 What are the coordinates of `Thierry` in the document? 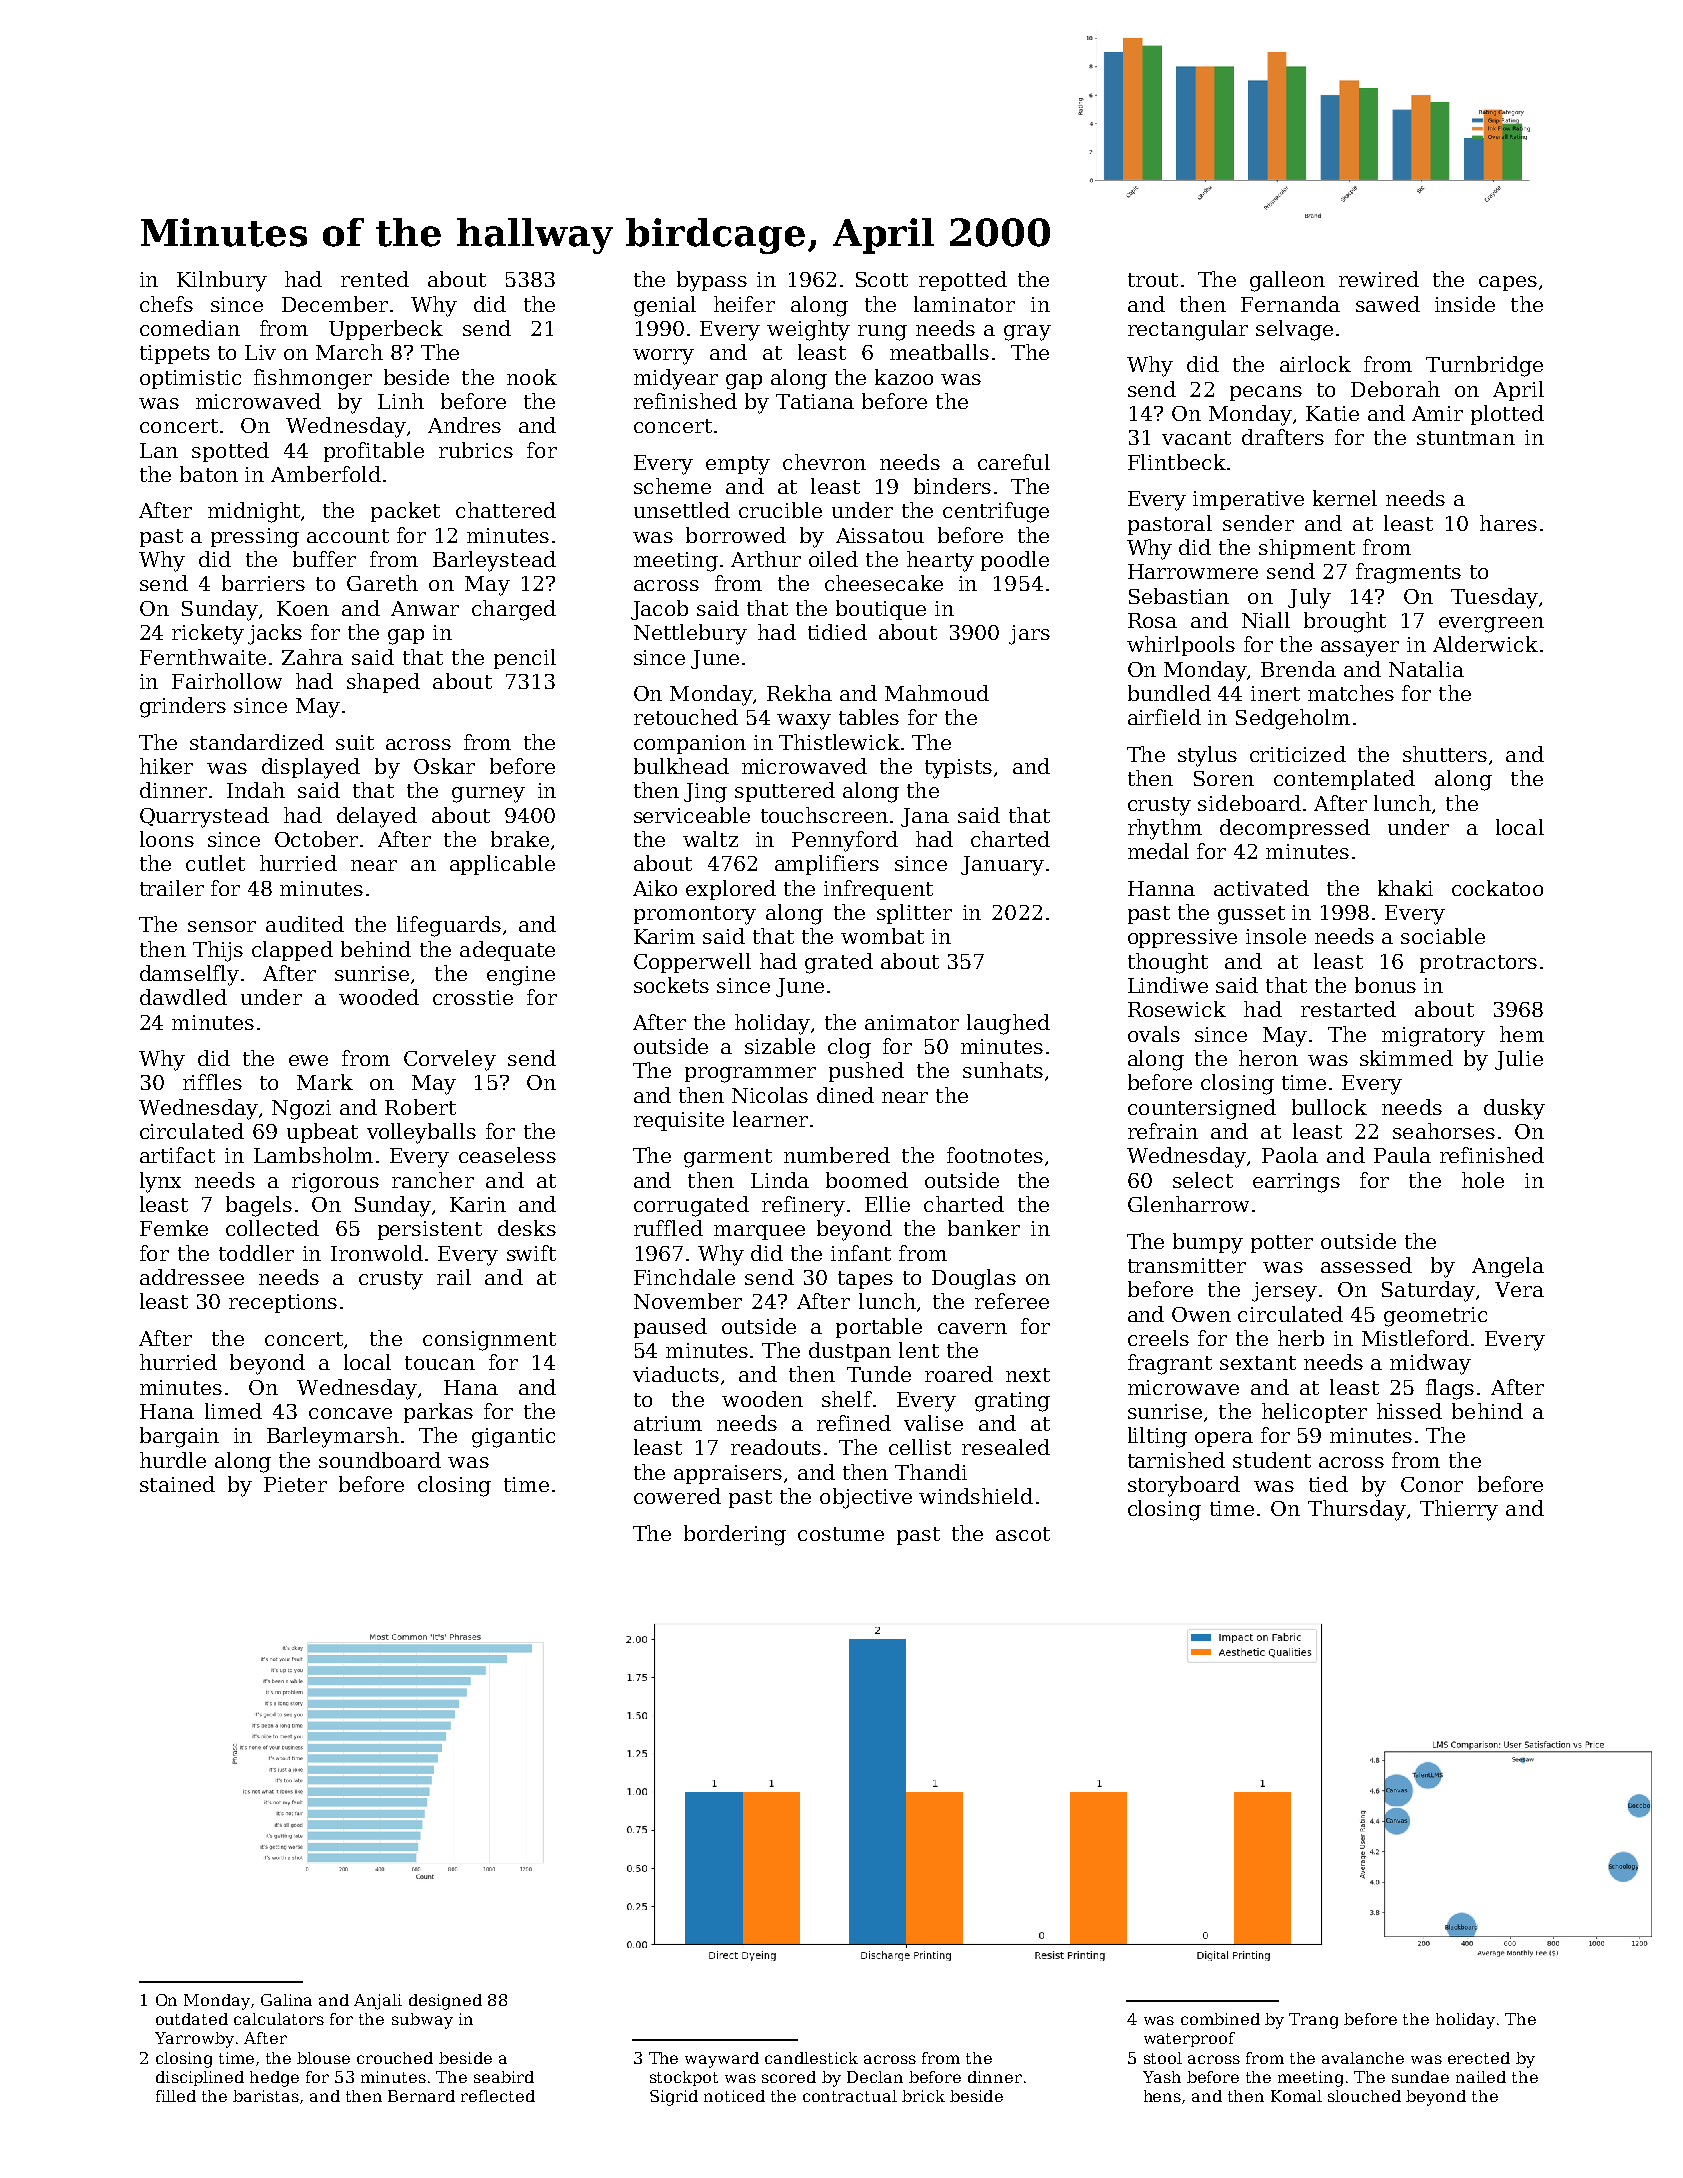 It's located at (1459, 1510).
